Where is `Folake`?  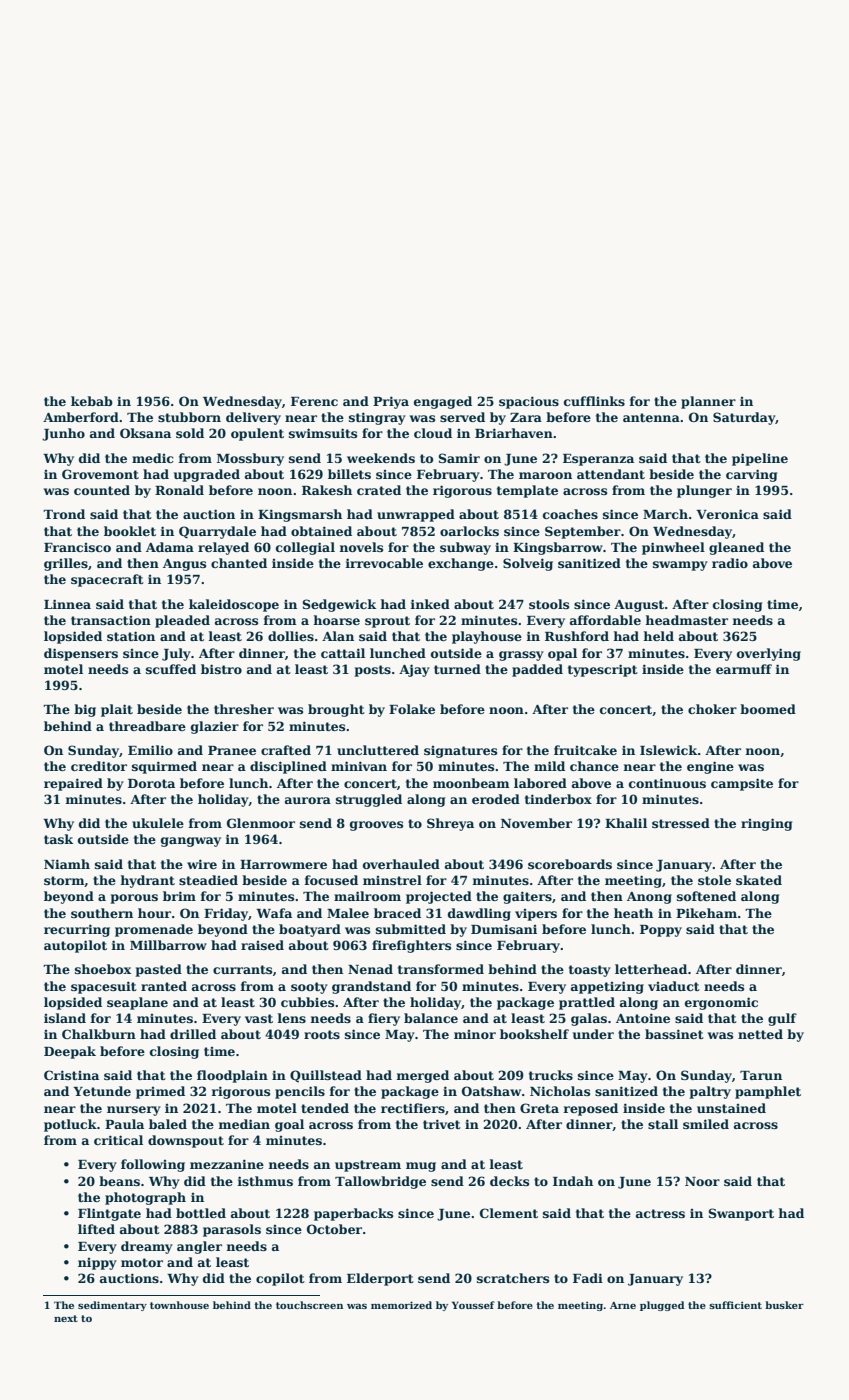
Folake is located at coordinates (412, 709).
